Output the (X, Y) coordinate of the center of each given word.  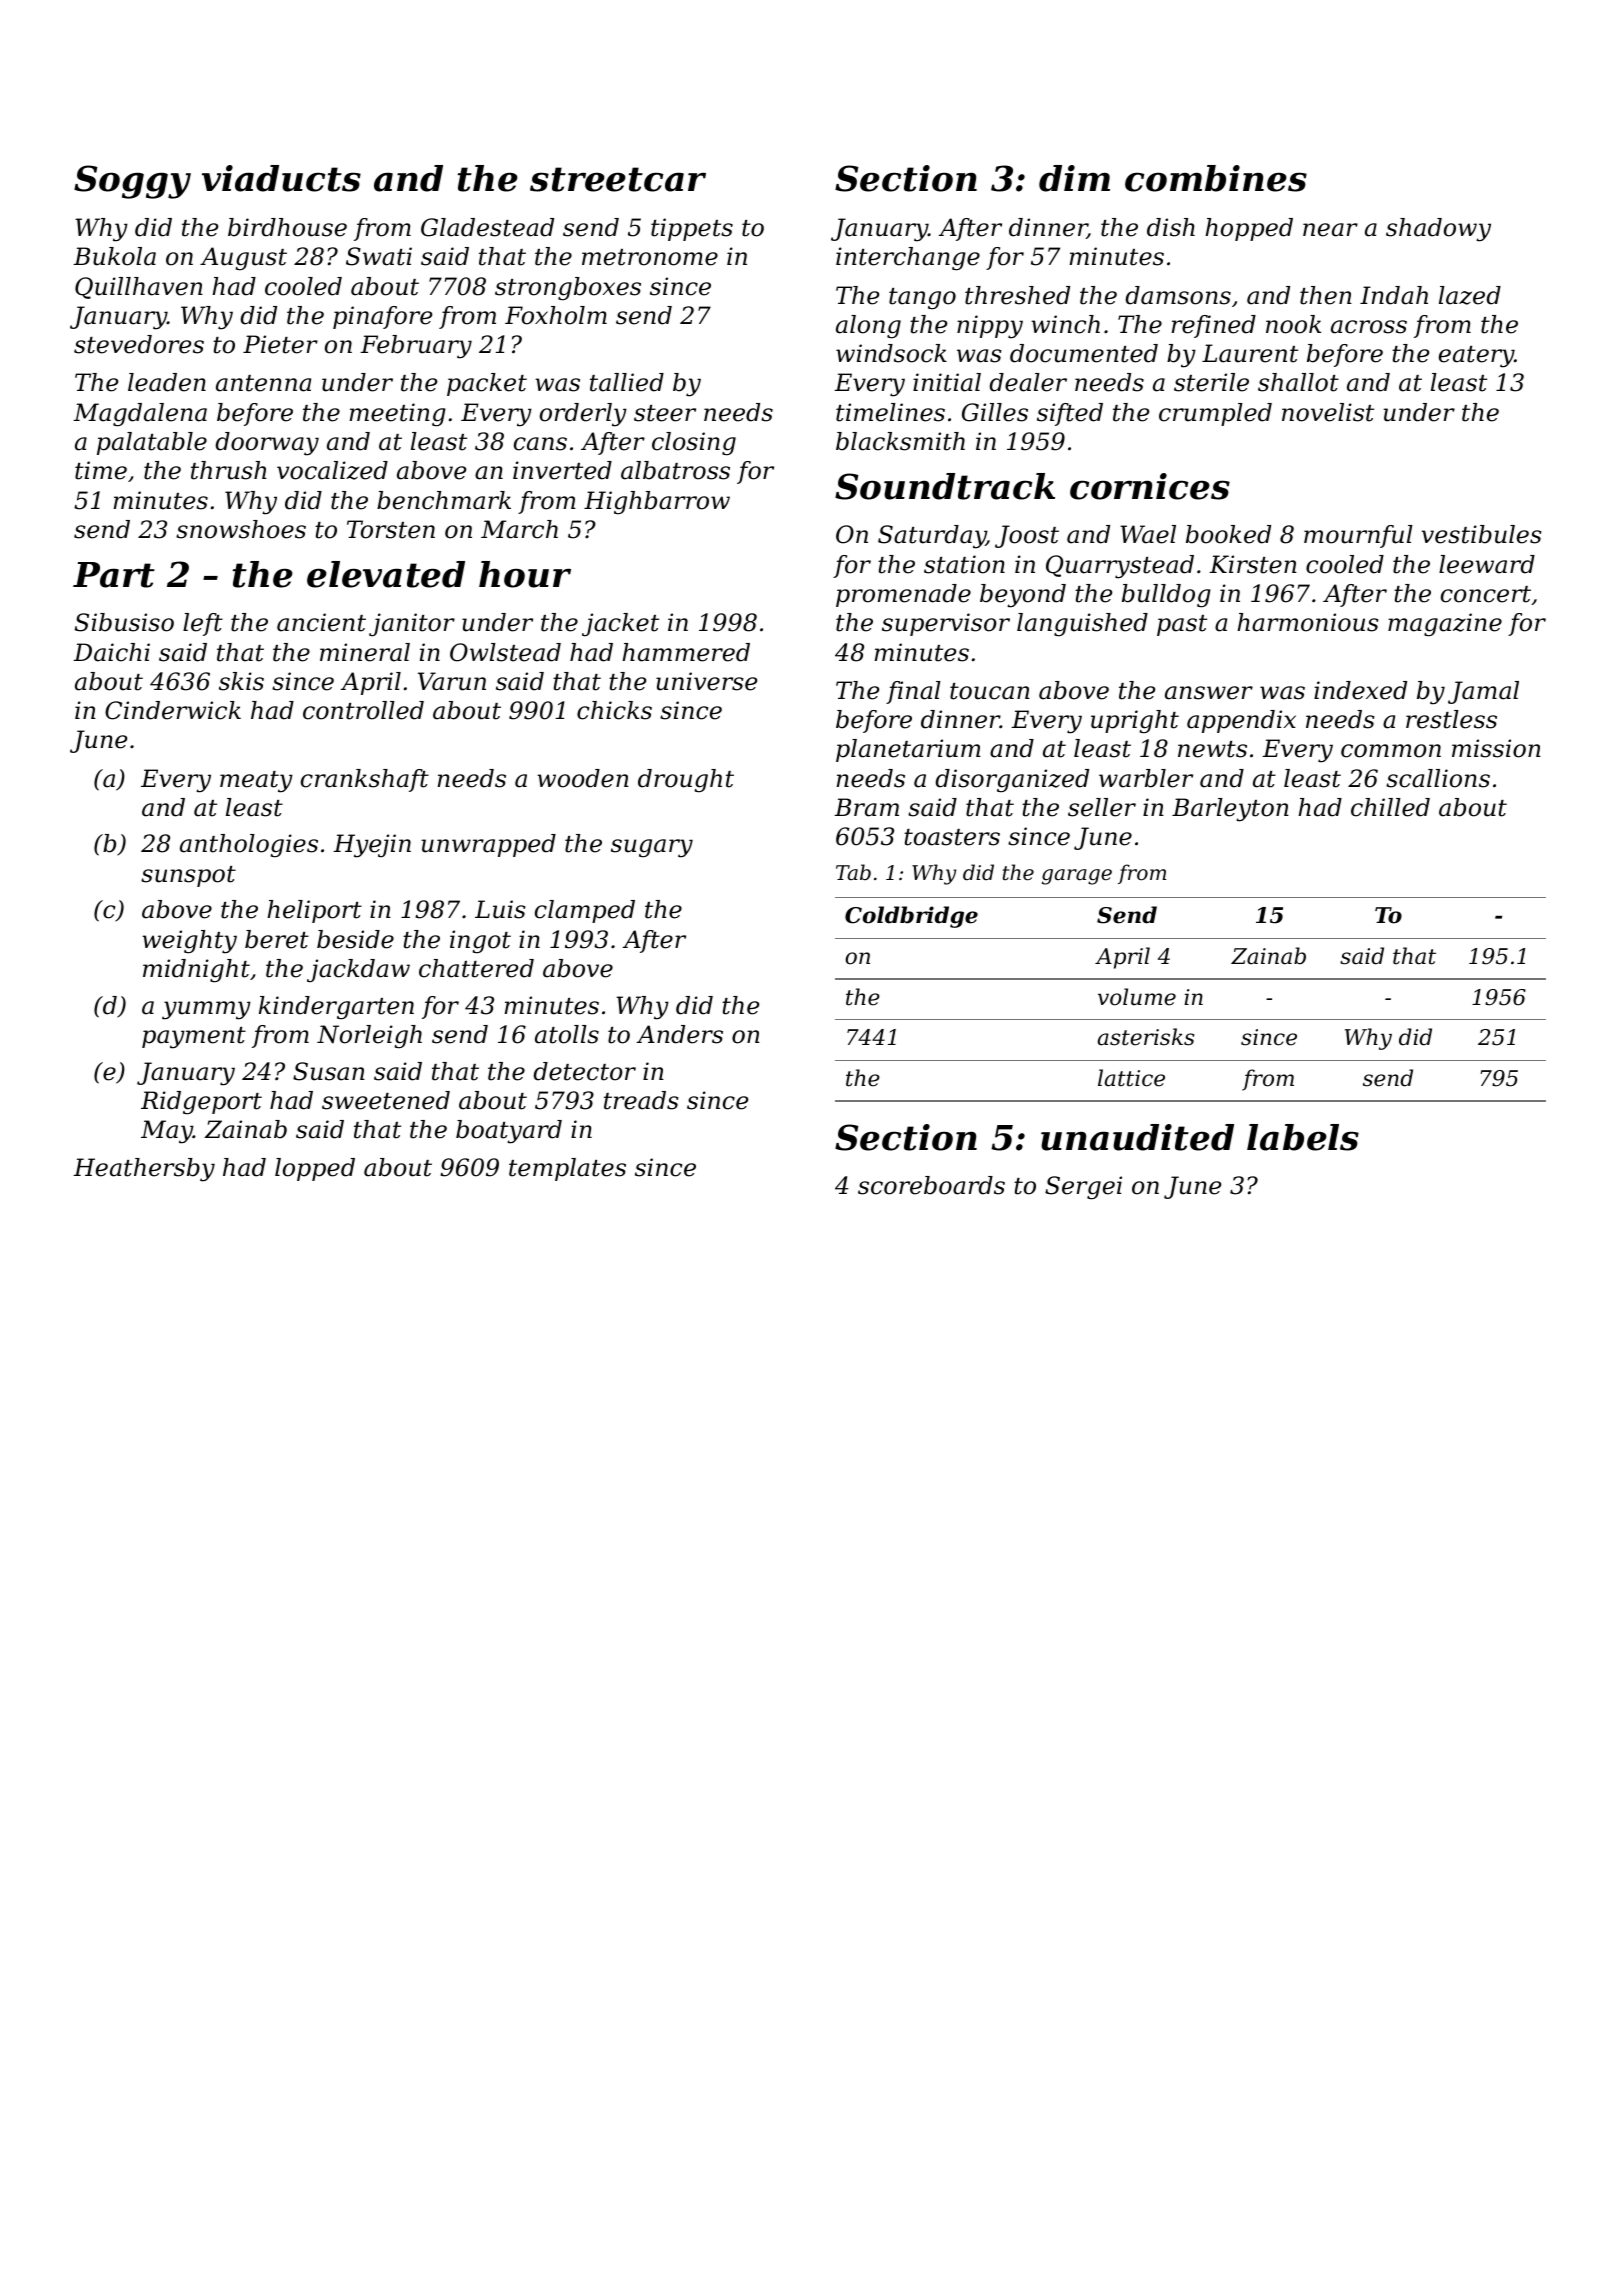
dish (1171, 227)
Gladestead (487, 227)
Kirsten (1253, 564)
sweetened (386, 1100)
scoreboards (931, 1185)
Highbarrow (657, 503)
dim (1074, 178)
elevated (386, 574)
